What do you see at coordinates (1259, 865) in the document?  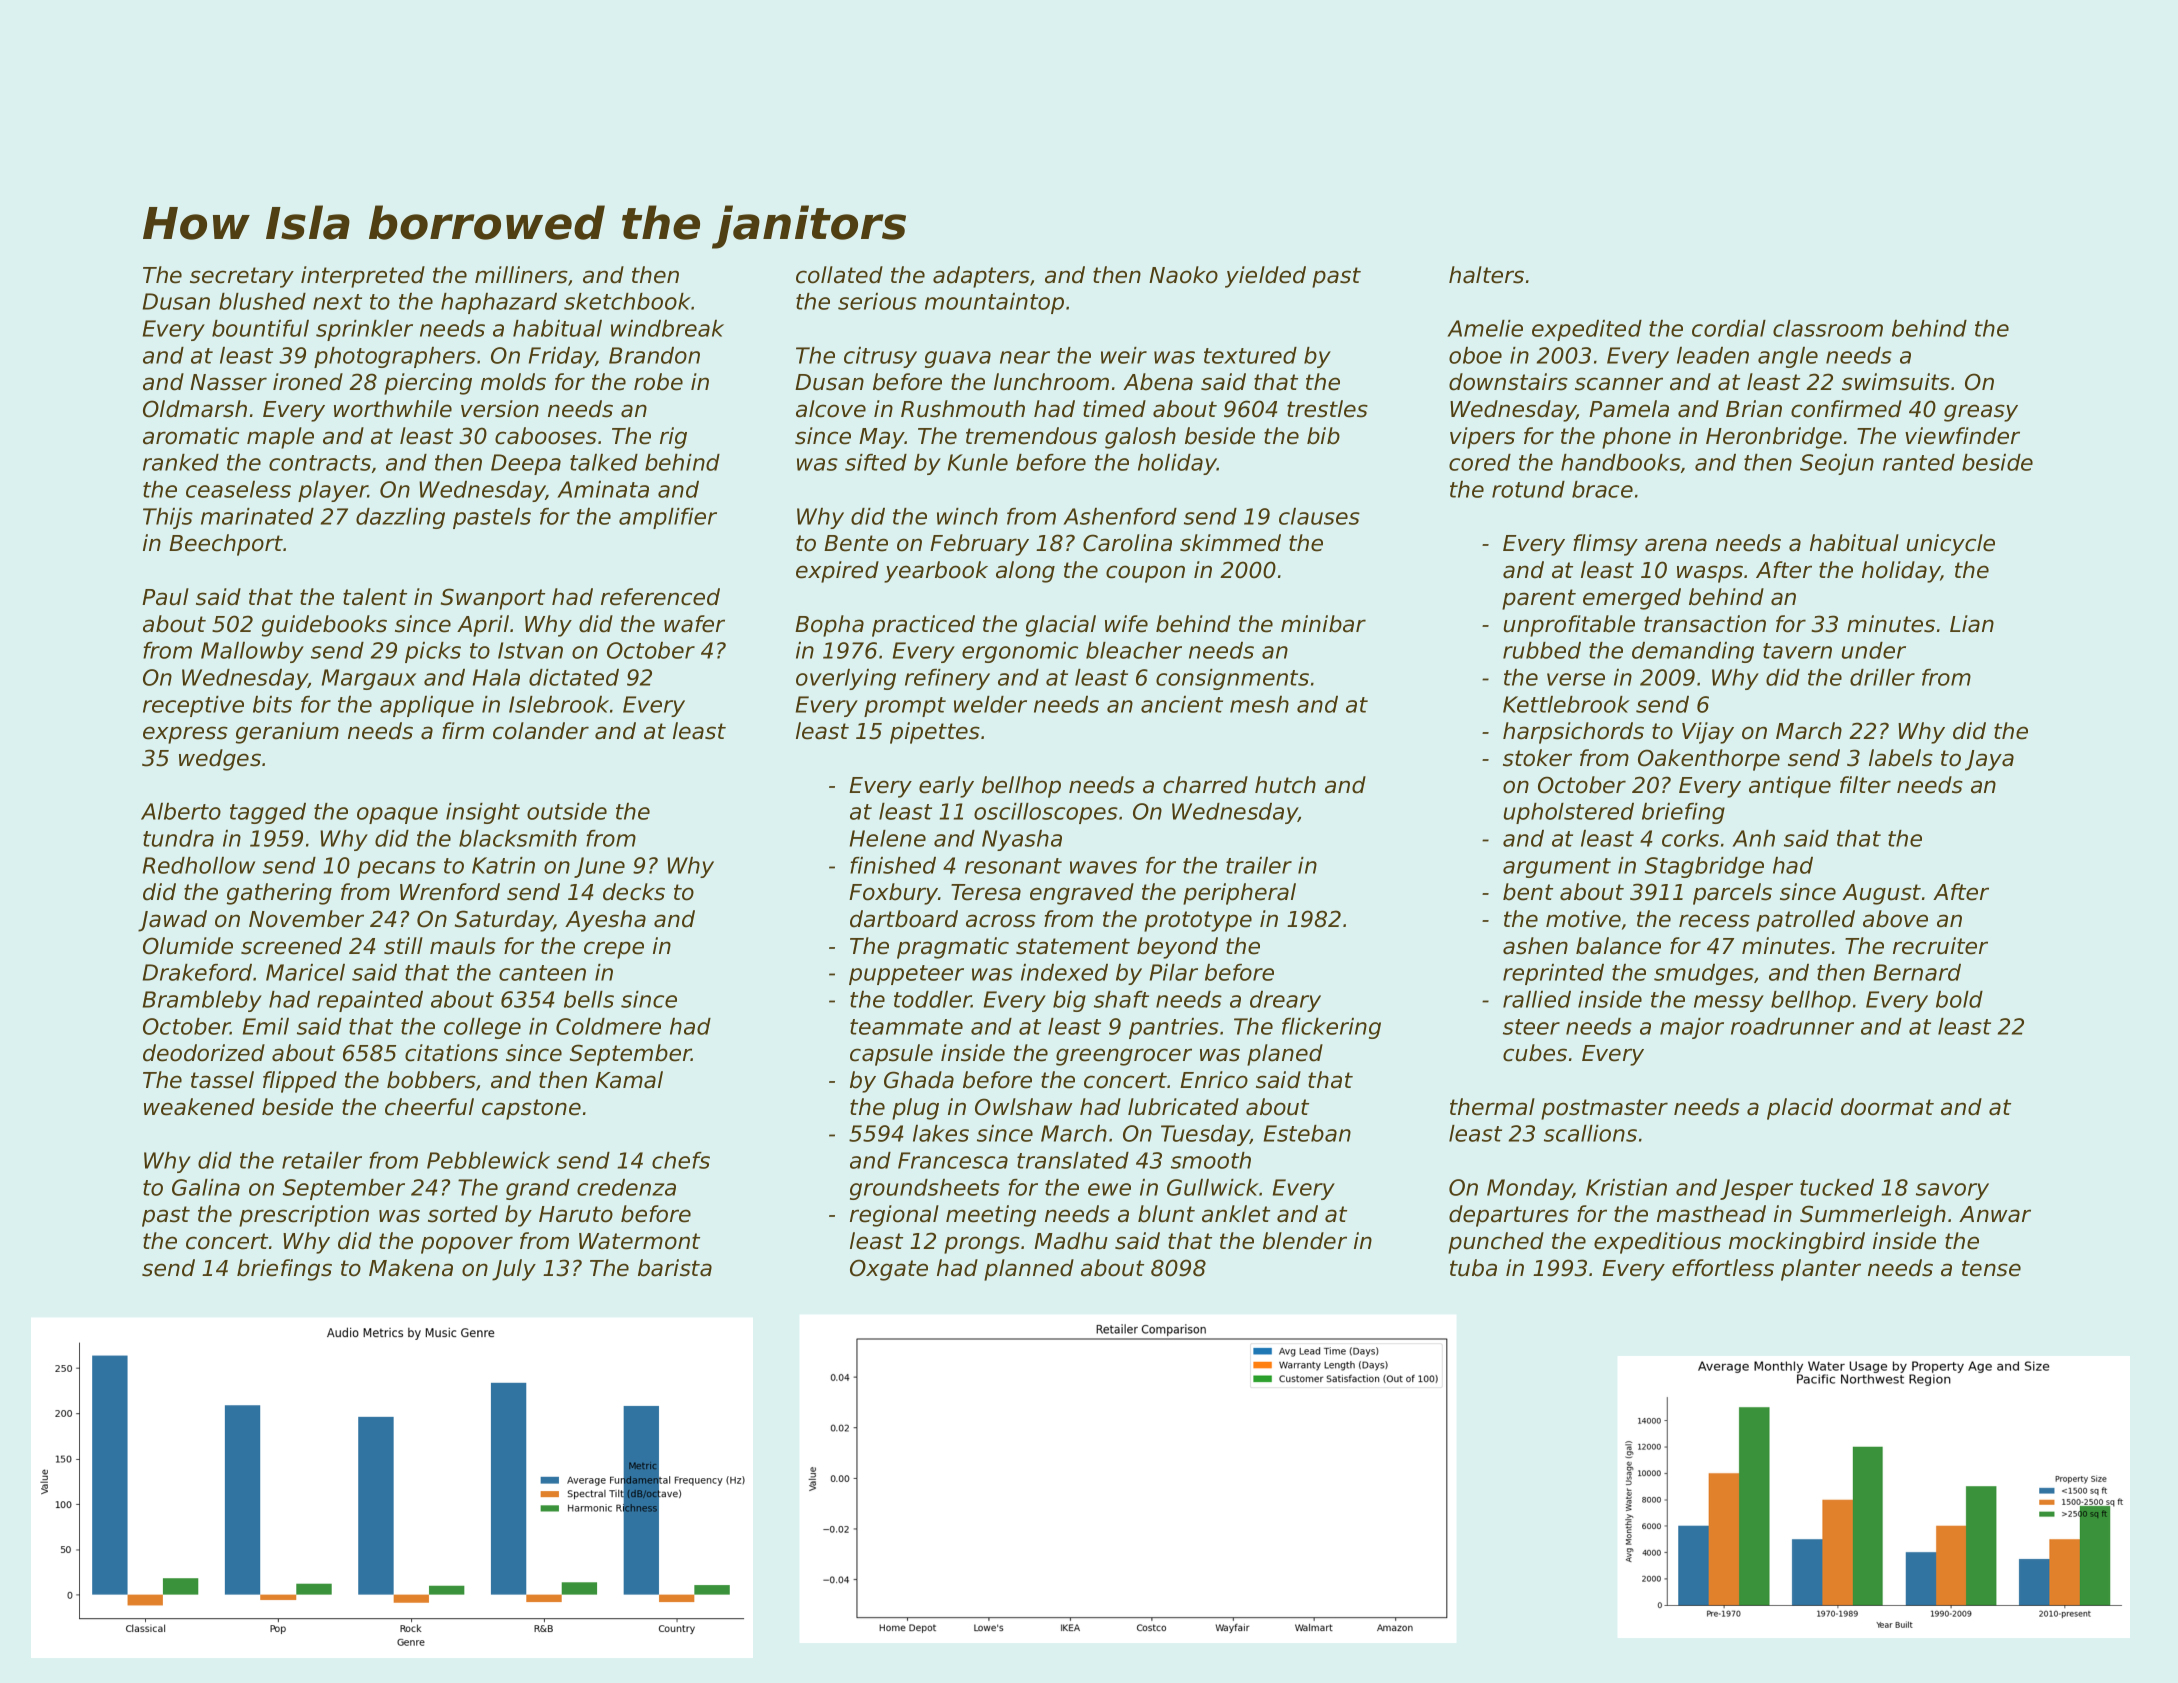 I see `trailer` at bounding box center [1259, 865].
